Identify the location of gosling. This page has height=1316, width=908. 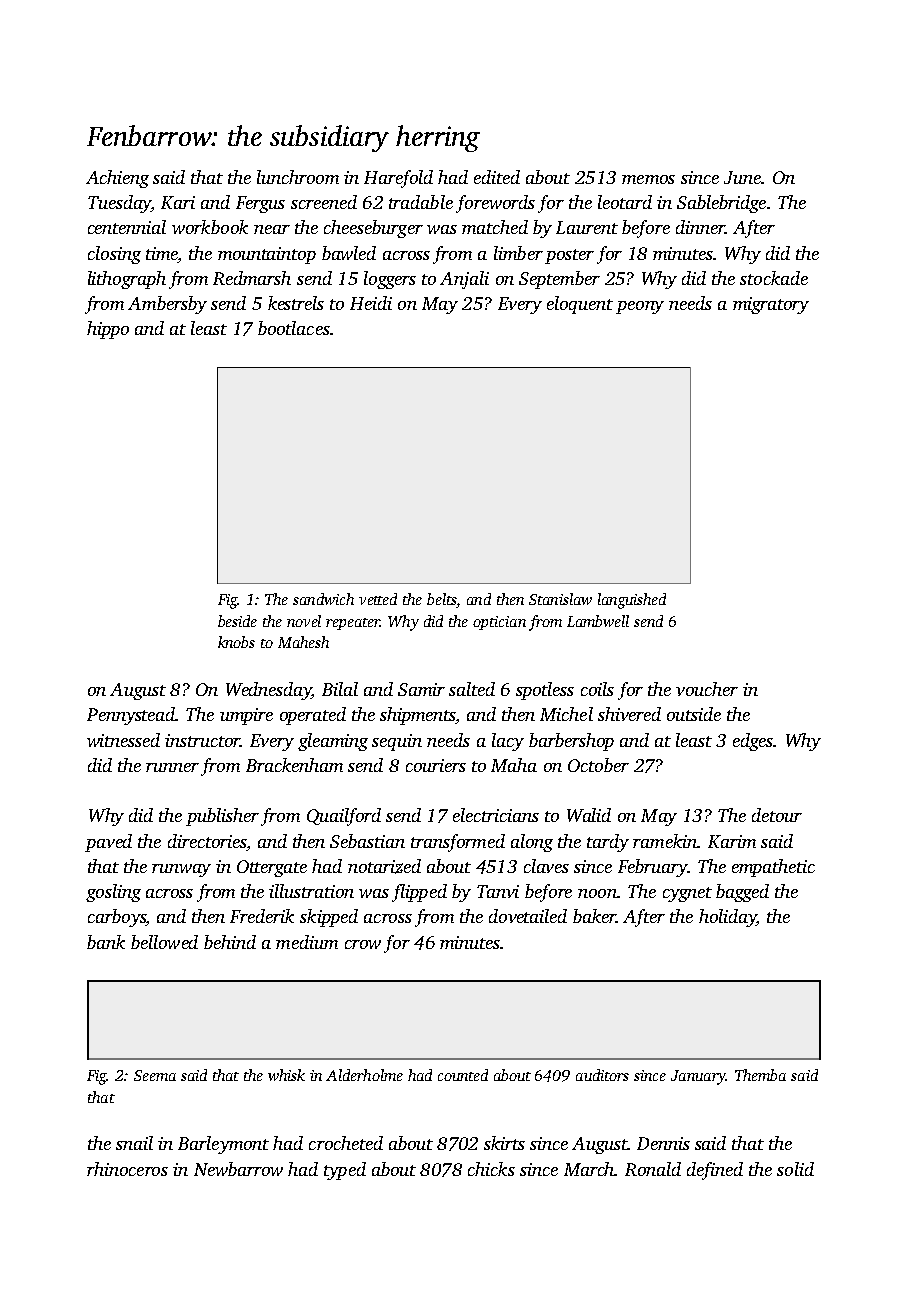
(113, 893).
